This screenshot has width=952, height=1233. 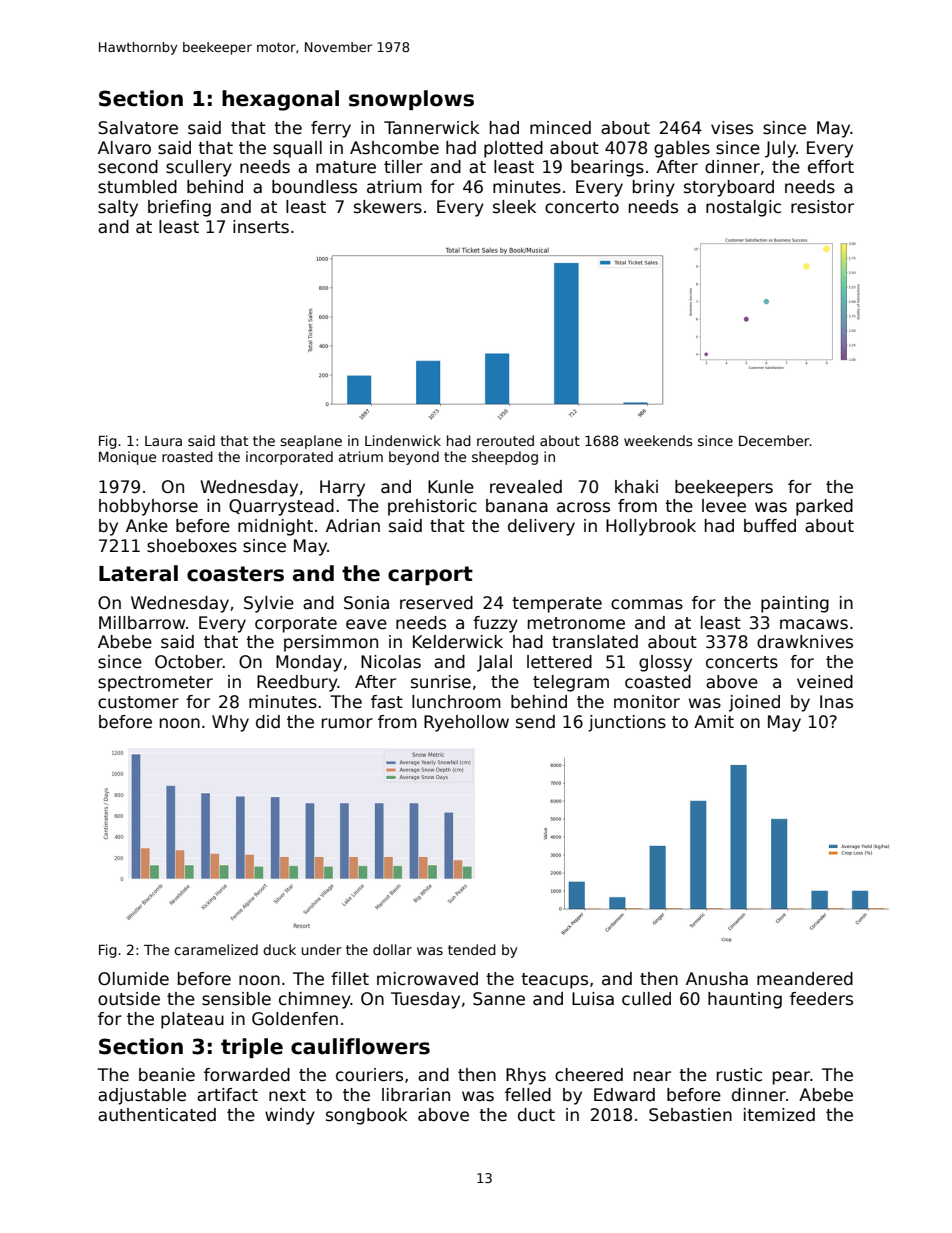 What do you see at coordinates (658, 682) in the screenshot?
I see `coasted` at bounding box center [658, 682].
